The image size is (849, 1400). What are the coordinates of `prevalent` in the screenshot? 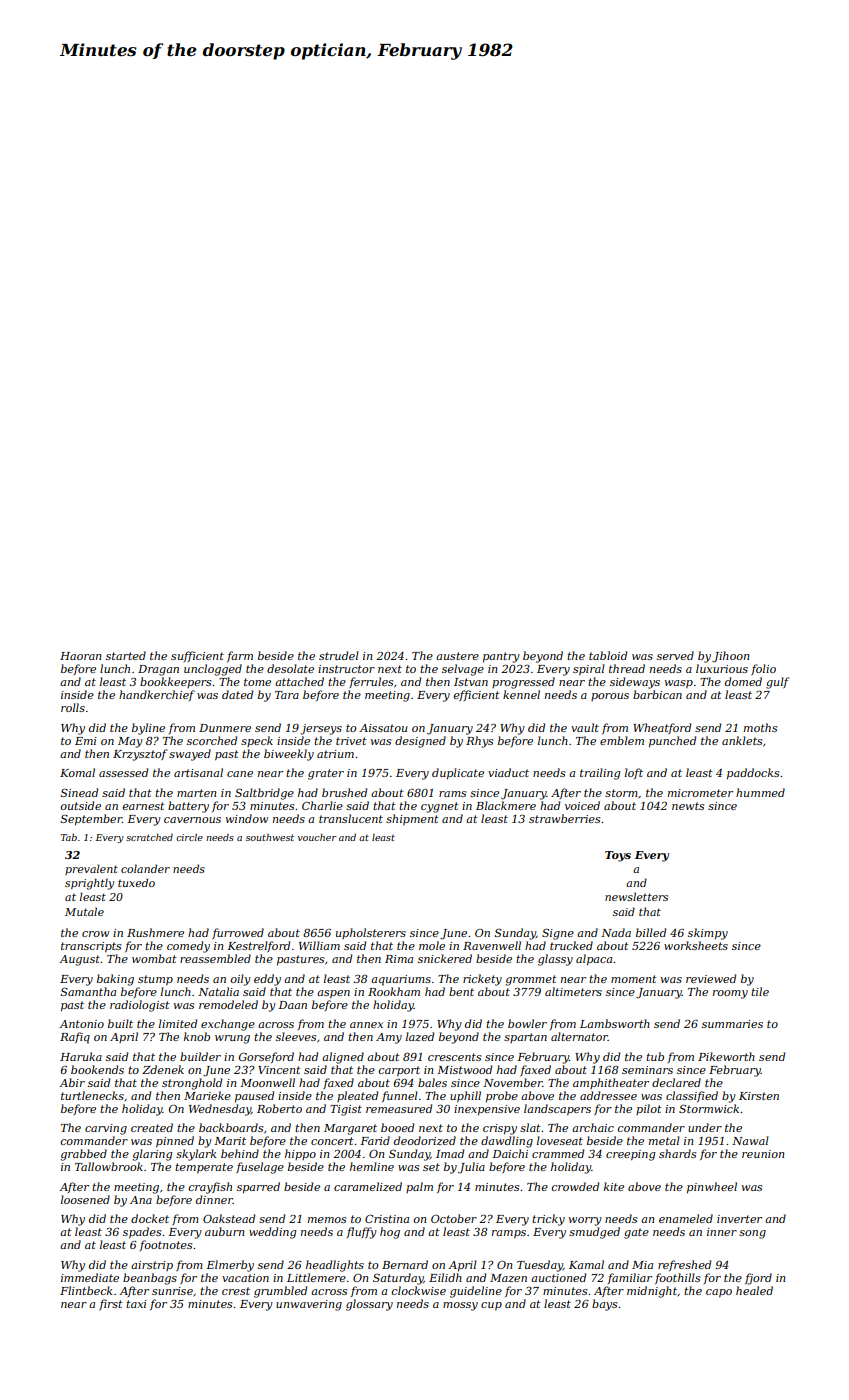 It's located at (91, 869).
